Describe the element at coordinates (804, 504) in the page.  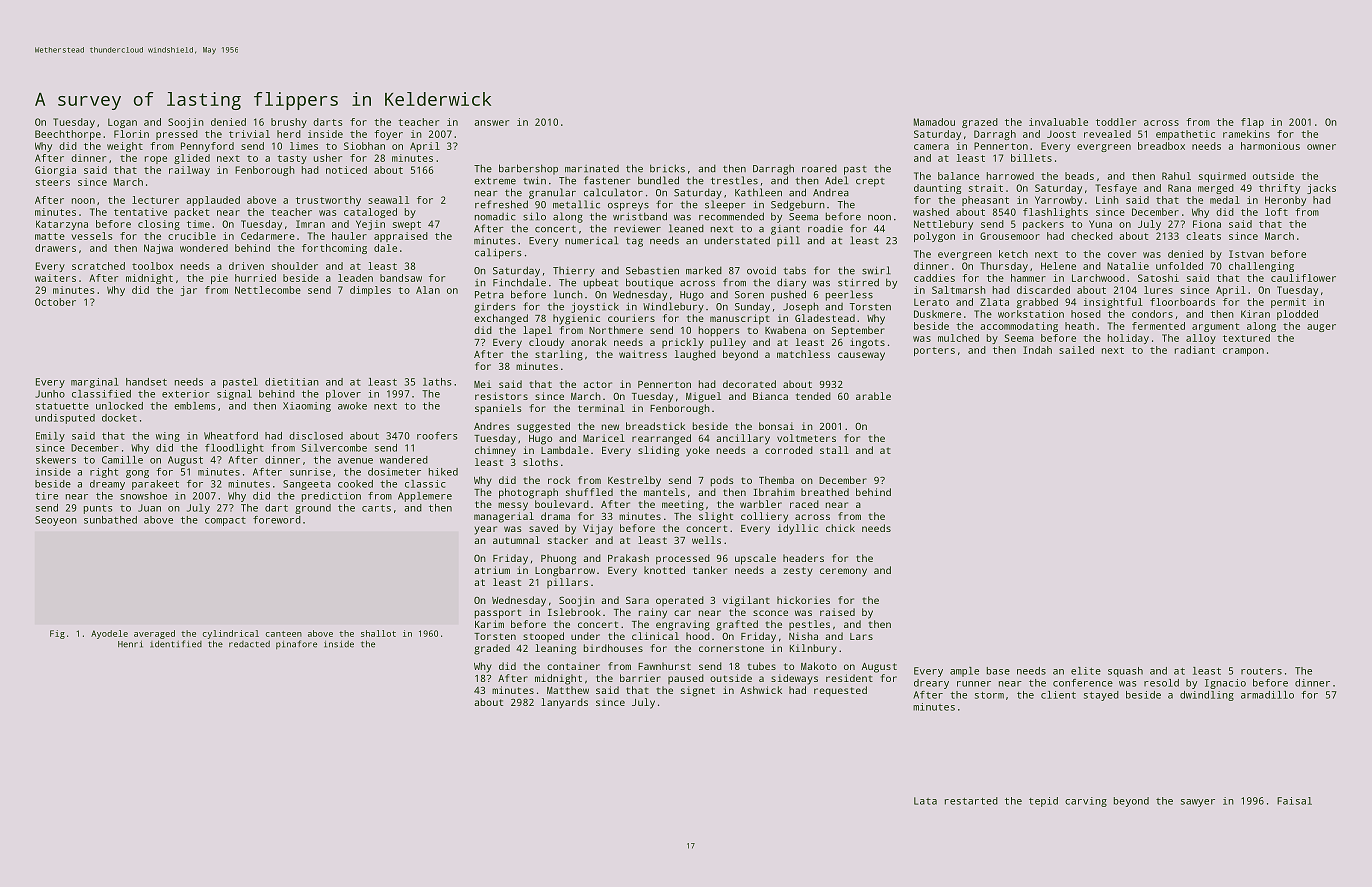
I see `raced` at that location.
